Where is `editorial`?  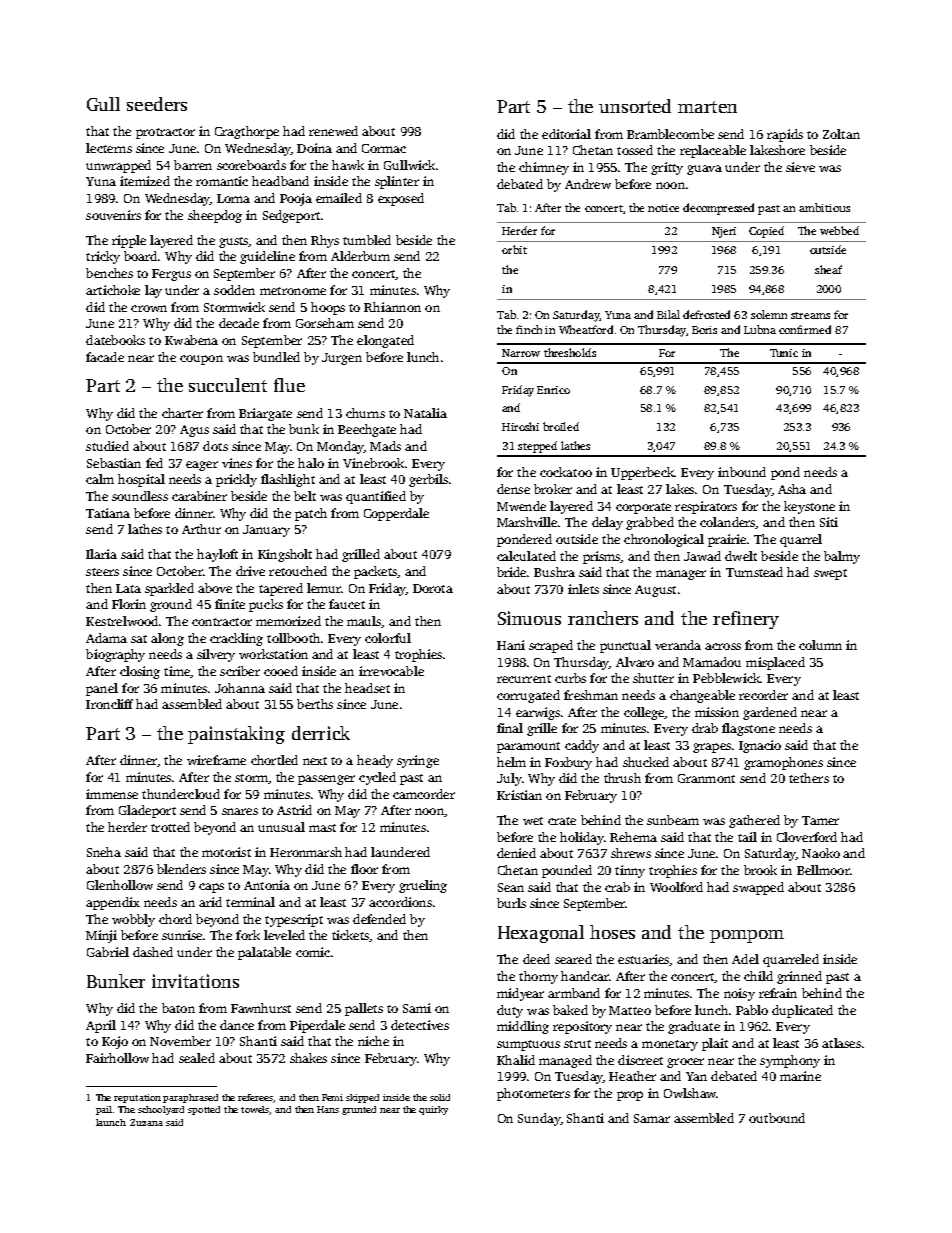 editorial is located at coordinates (566, 134).
